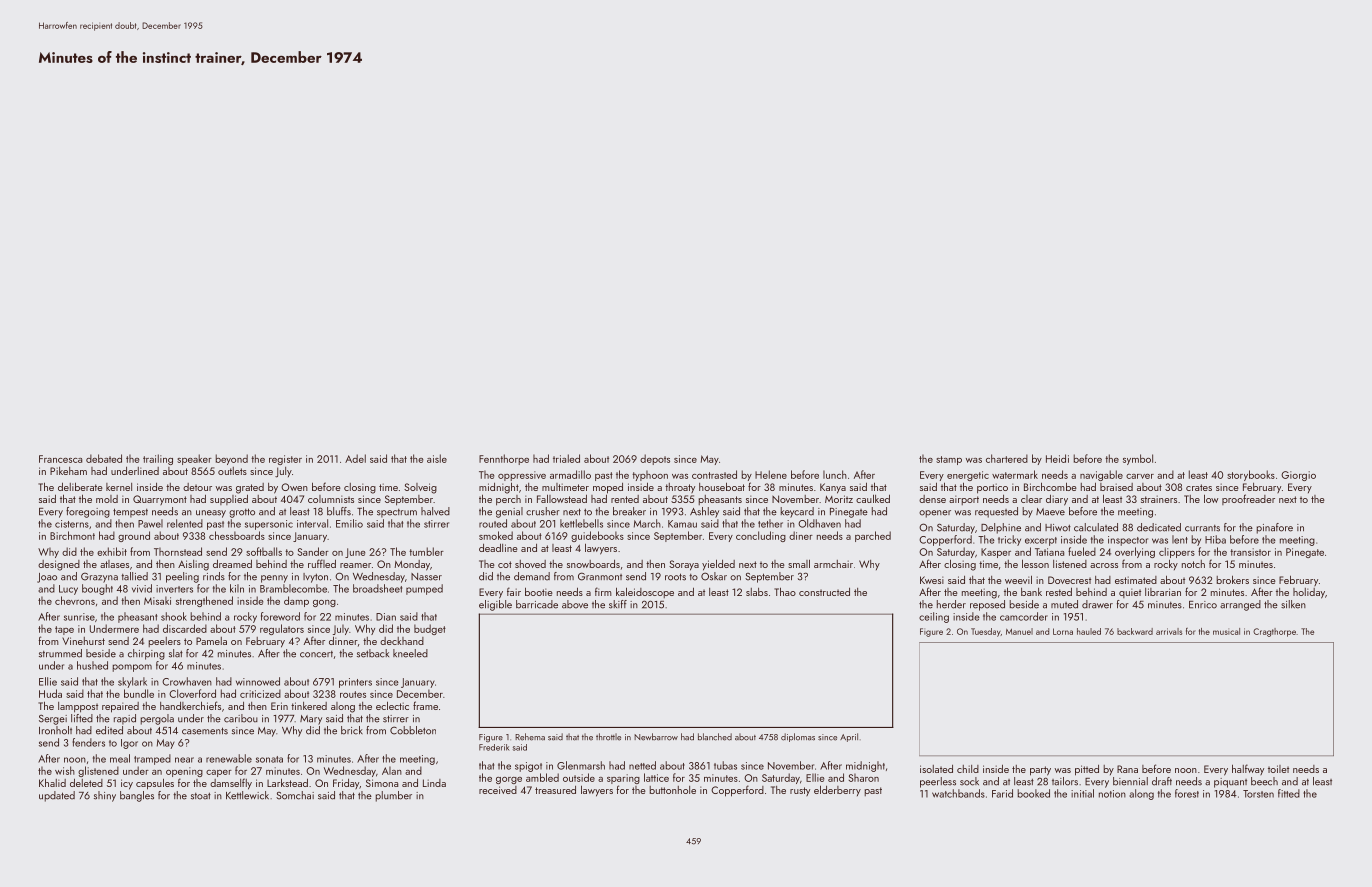  Describe the element at coordinates (1169, 631) in the image. I see `arrivals` at that location.
